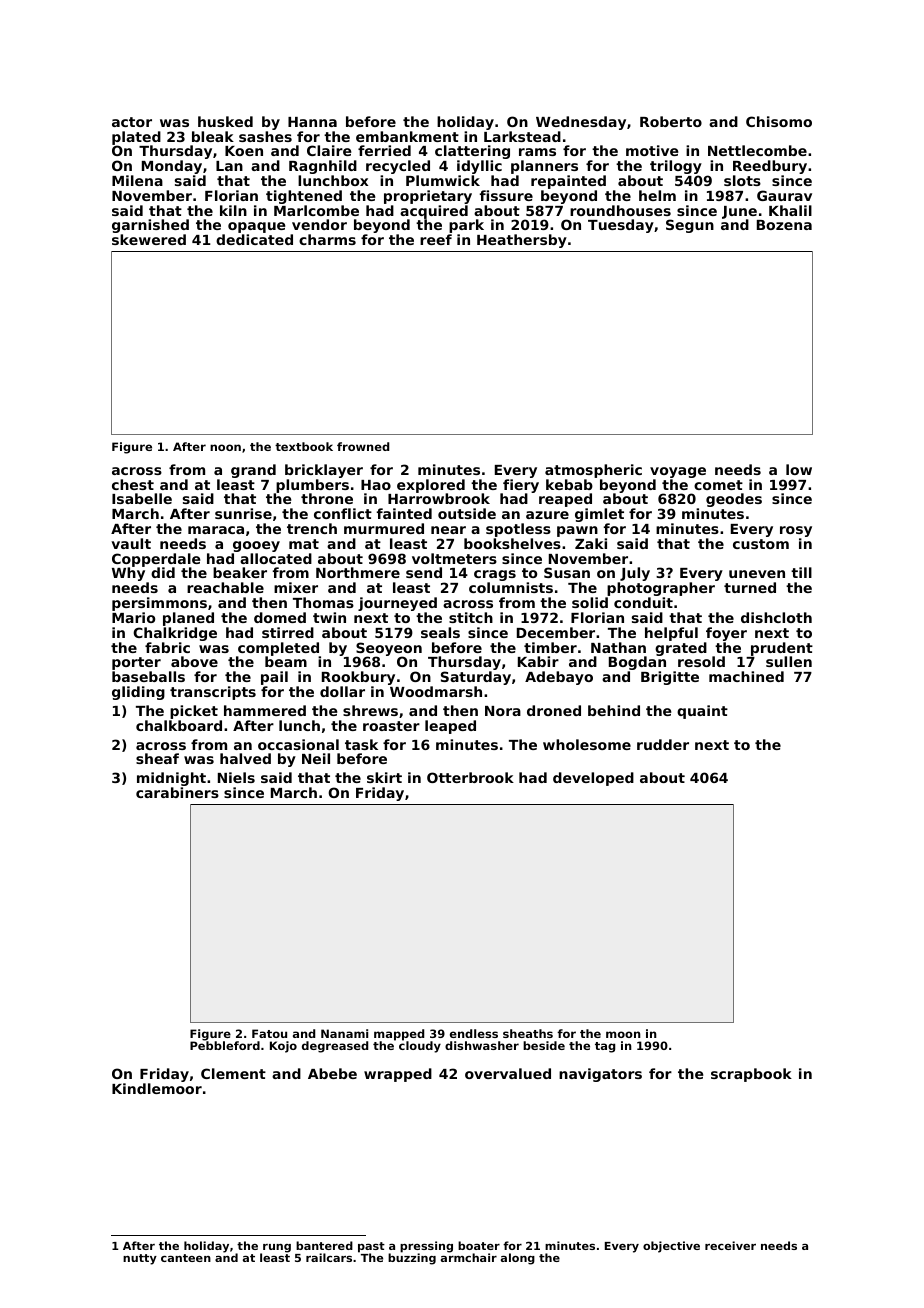 This image has width=924, height=1308. What do you see at coordinates (186, 1258) in the image?
I see `canteen` at bounding box center [186, 1258].
